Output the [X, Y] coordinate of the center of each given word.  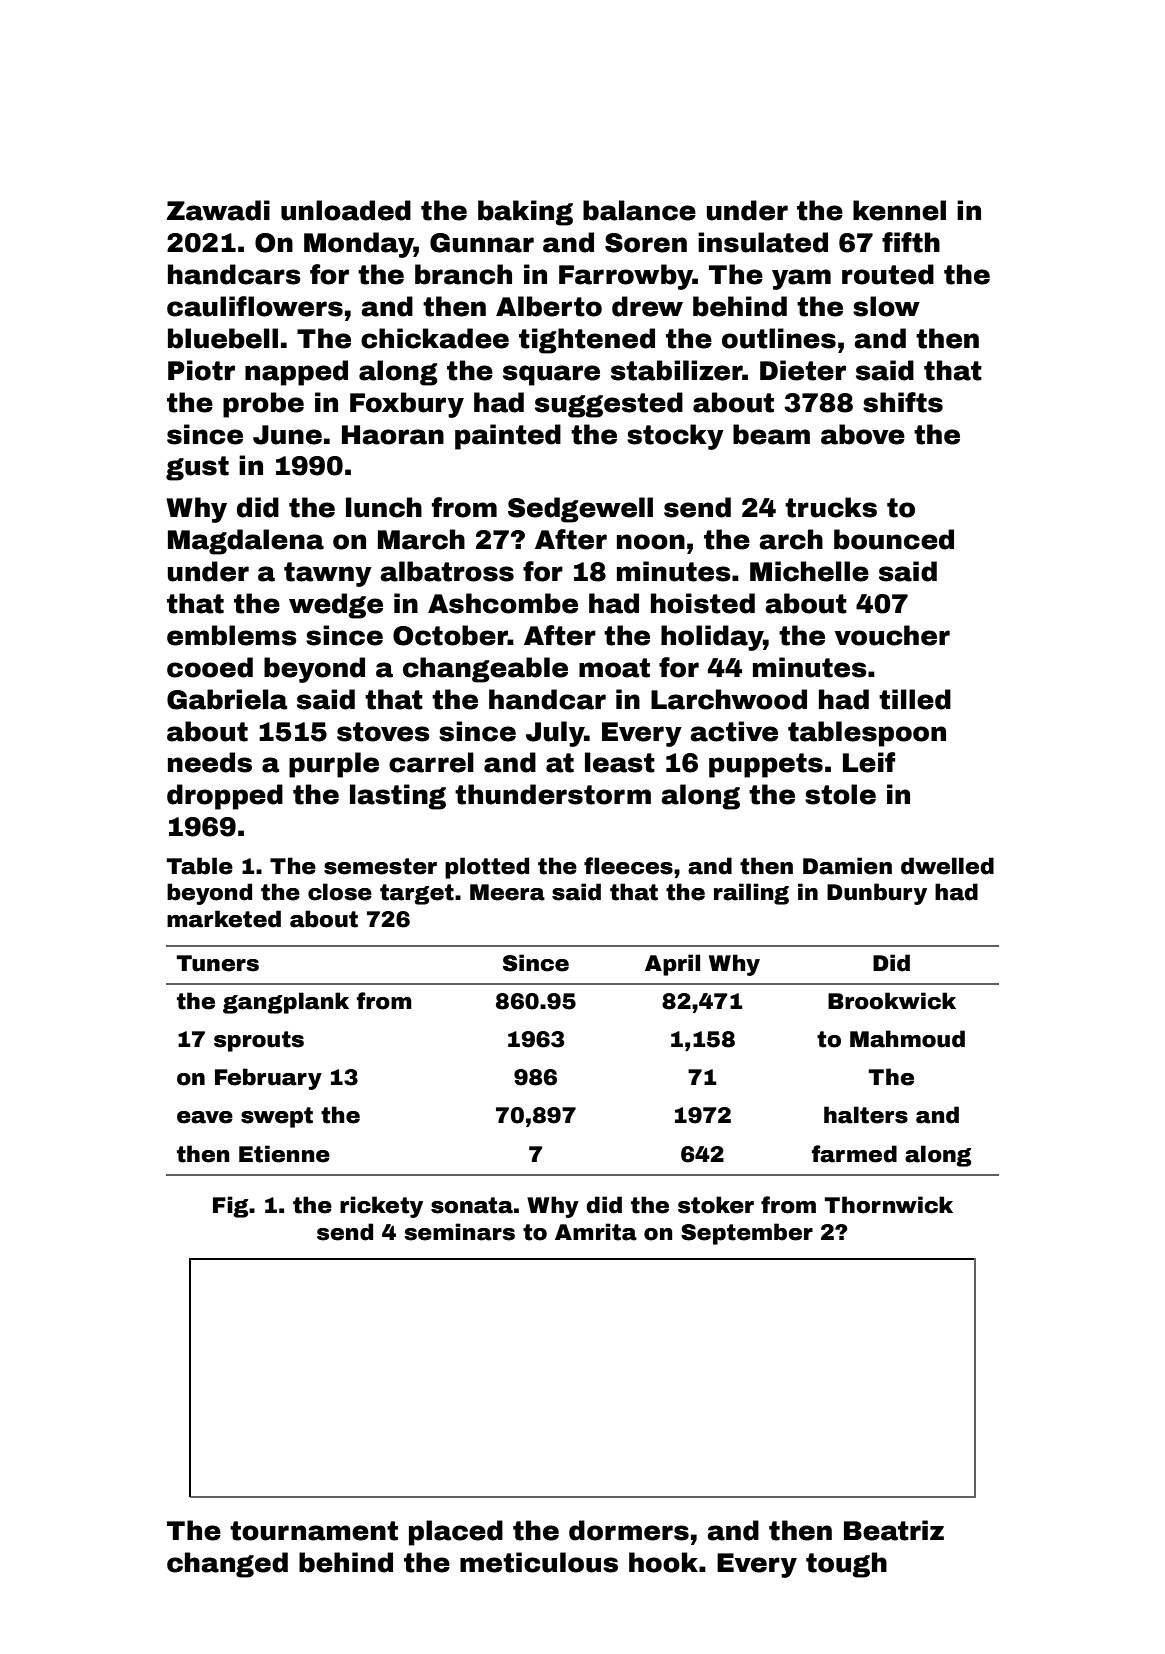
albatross [447, 571]
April [672, 965]
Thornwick [888, 1205]
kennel [899, 210]
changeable [485, 670]
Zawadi [218, 210]
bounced [894, 539]
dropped [225, 797]
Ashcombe [503, 603]
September [747, 1234]
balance [639, 210]
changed [227, 1565]
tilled [915, 699]
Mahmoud [907, 1039]
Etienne [284, 1154]
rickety [381, 1207]
